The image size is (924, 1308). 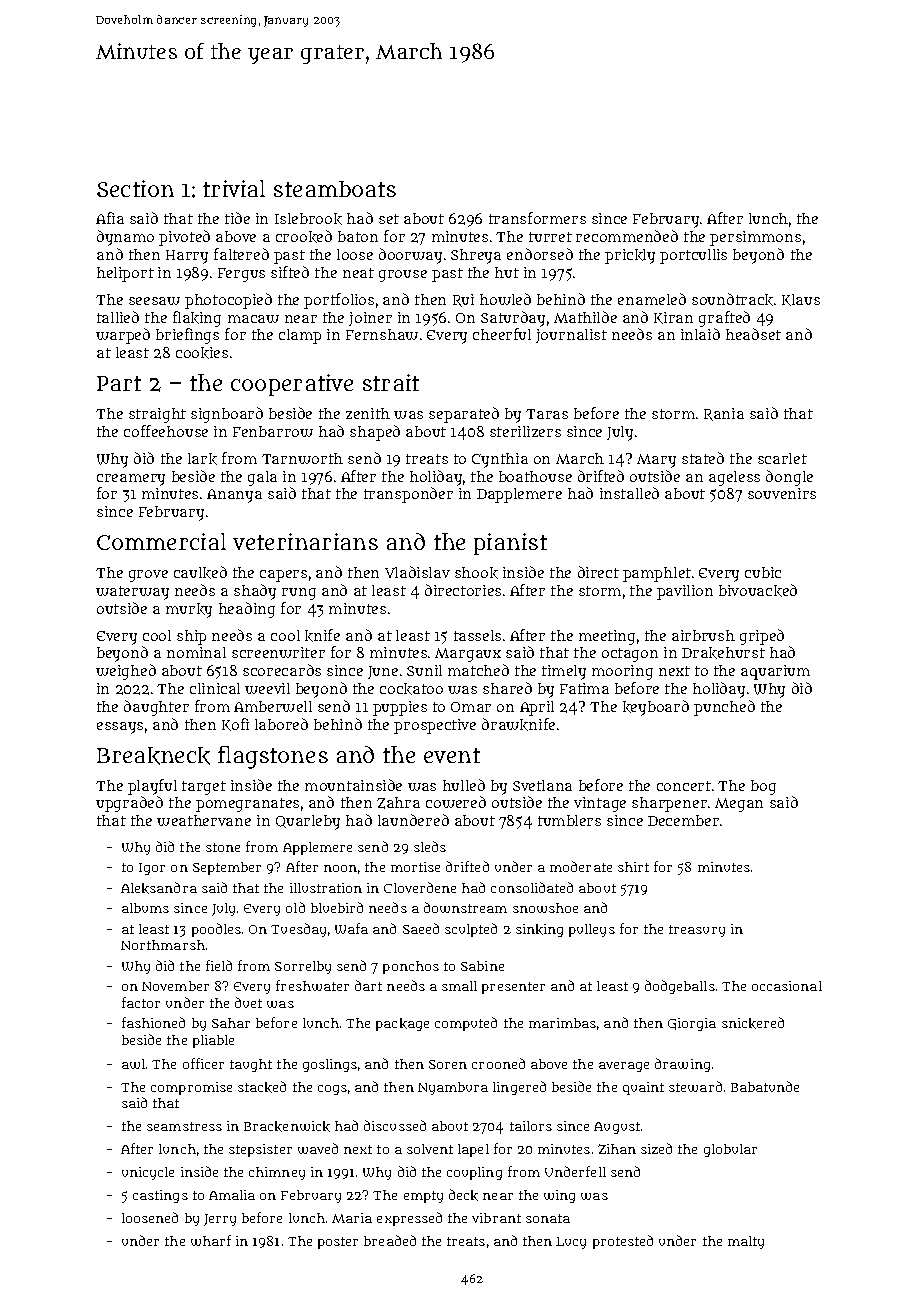 I want to click on prickly, so click(x=630, y=256).
